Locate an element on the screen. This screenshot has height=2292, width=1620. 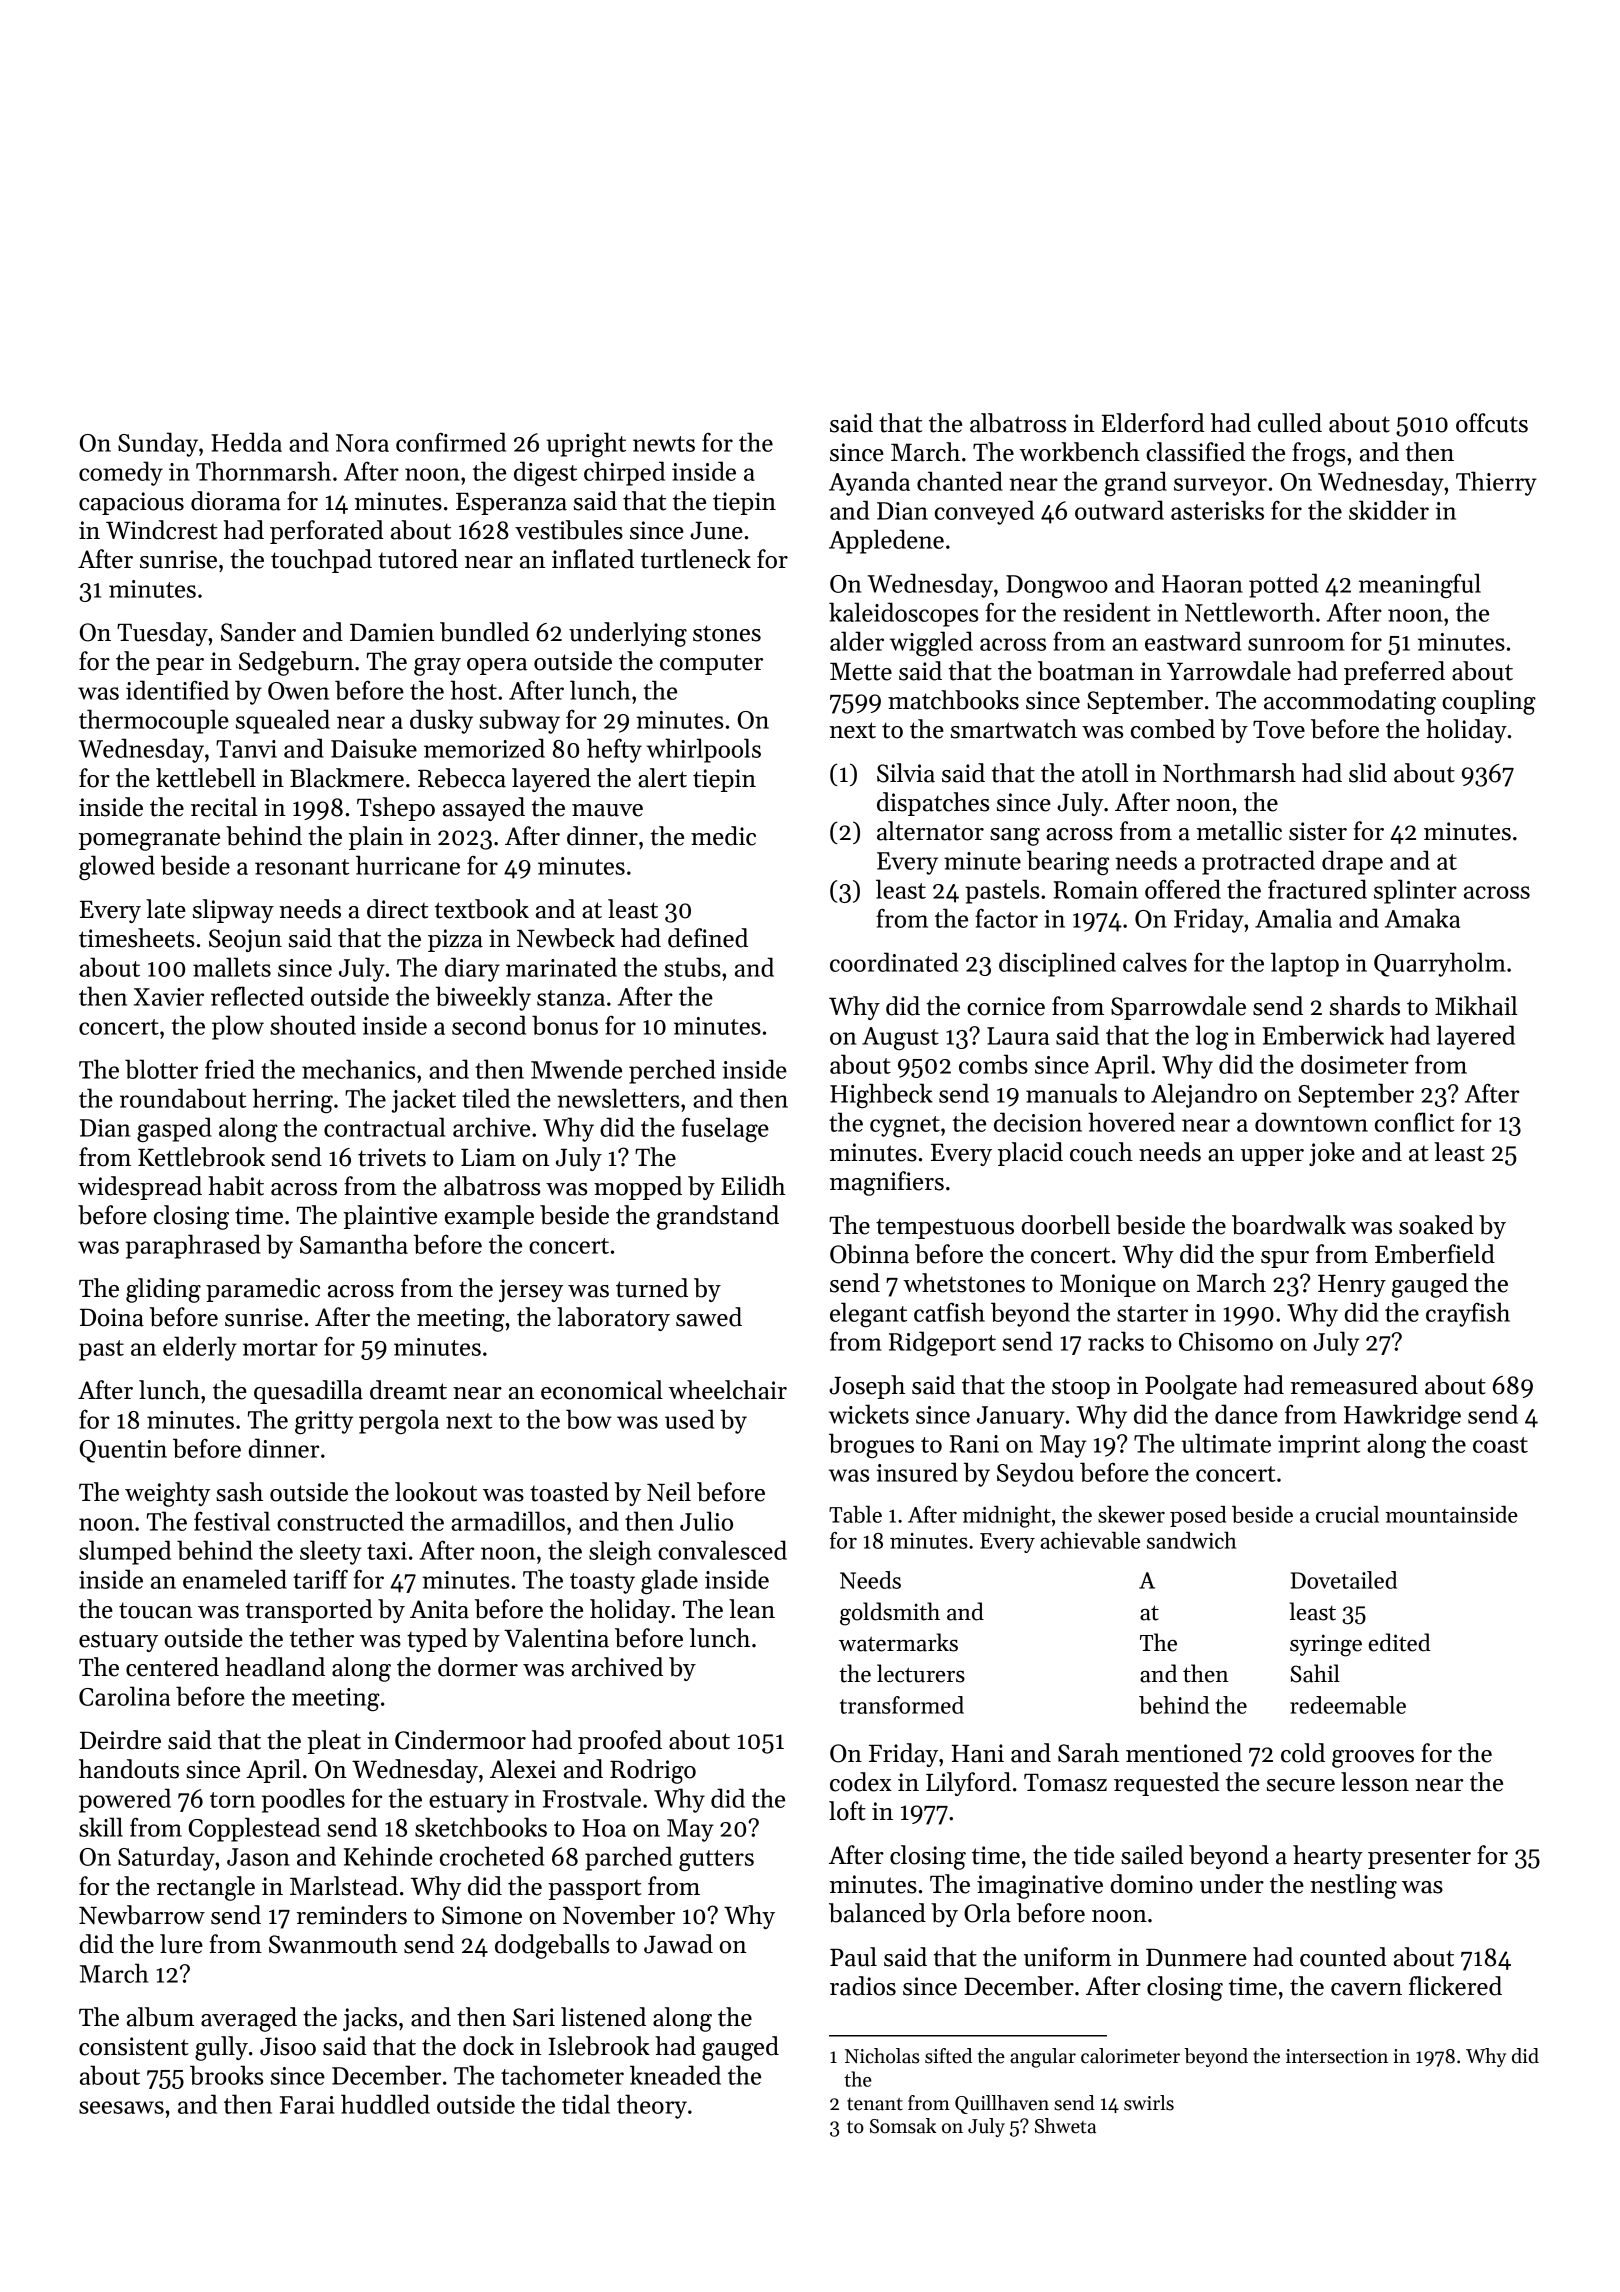
seesaws is located at coordinates (121, 2107).
